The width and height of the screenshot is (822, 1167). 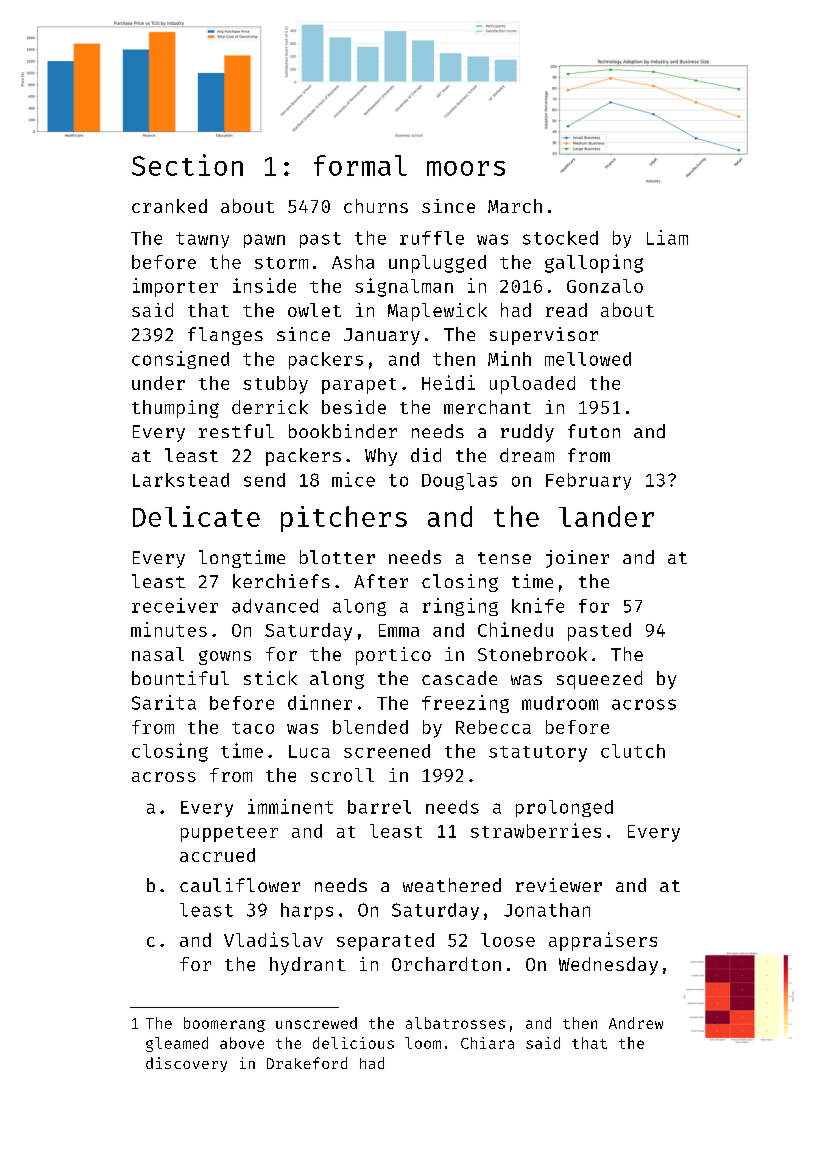 I want to click on discovery, so click(x=186, y=1064).
